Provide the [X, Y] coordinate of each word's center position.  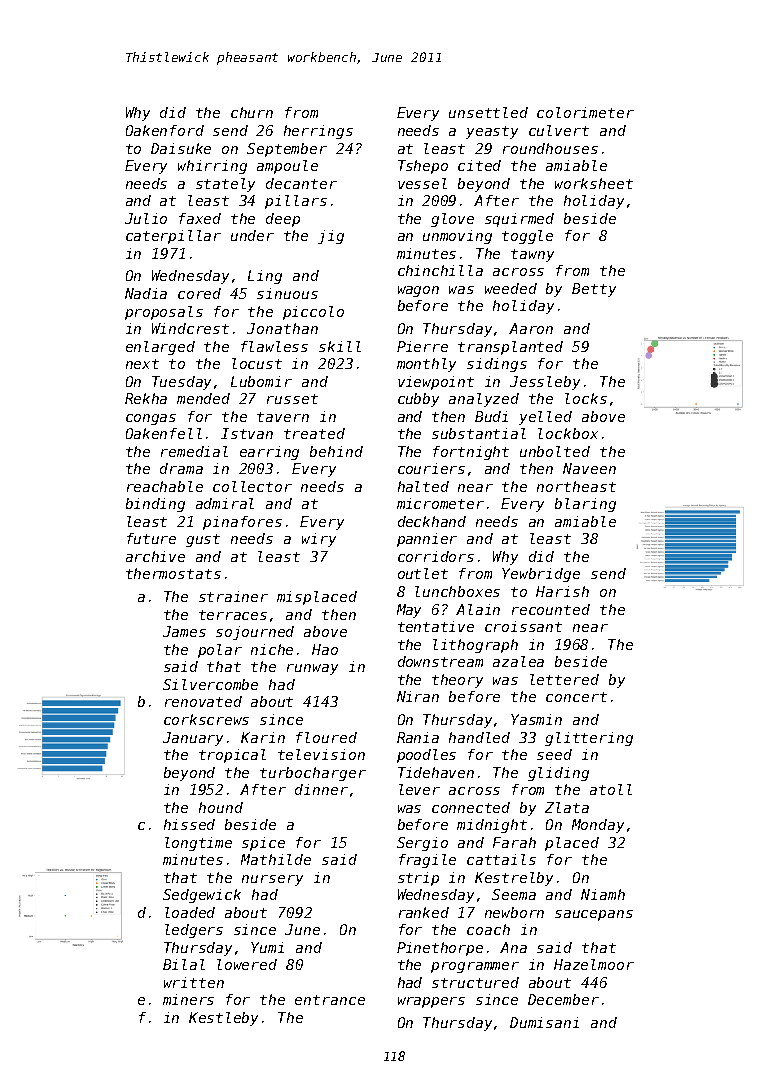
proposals [164, 313]
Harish [562, 591]
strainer [233, 596]
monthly [426, 365]
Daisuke [181, 148]
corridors [436, 556]
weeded [511, 288]
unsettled [488, 112]
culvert [559, 130]
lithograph [475, 646]
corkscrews [206, 719]
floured [326, 737]
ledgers [194, 931]
